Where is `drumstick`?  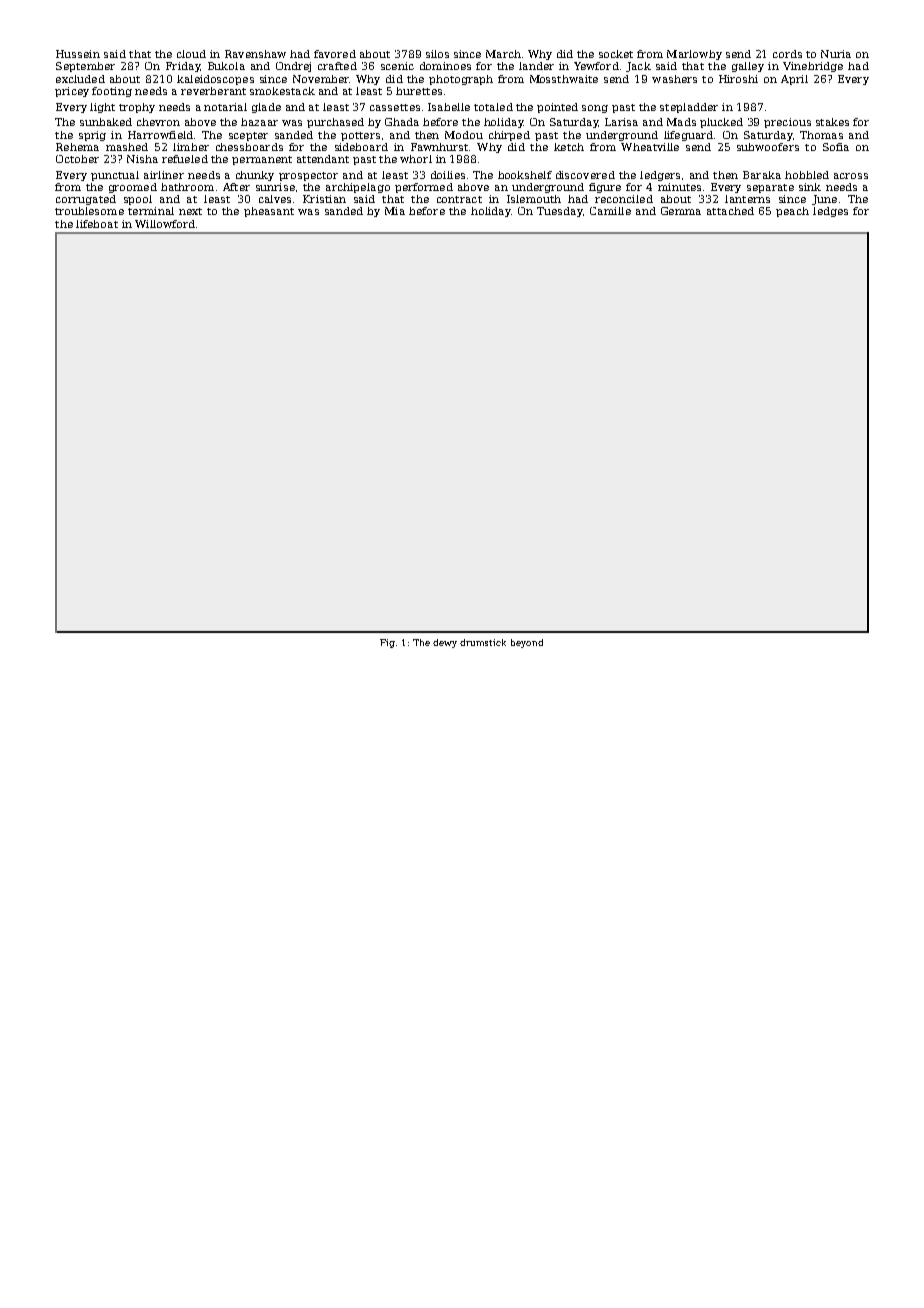 drumstick is located at coordinates (483, 642).
